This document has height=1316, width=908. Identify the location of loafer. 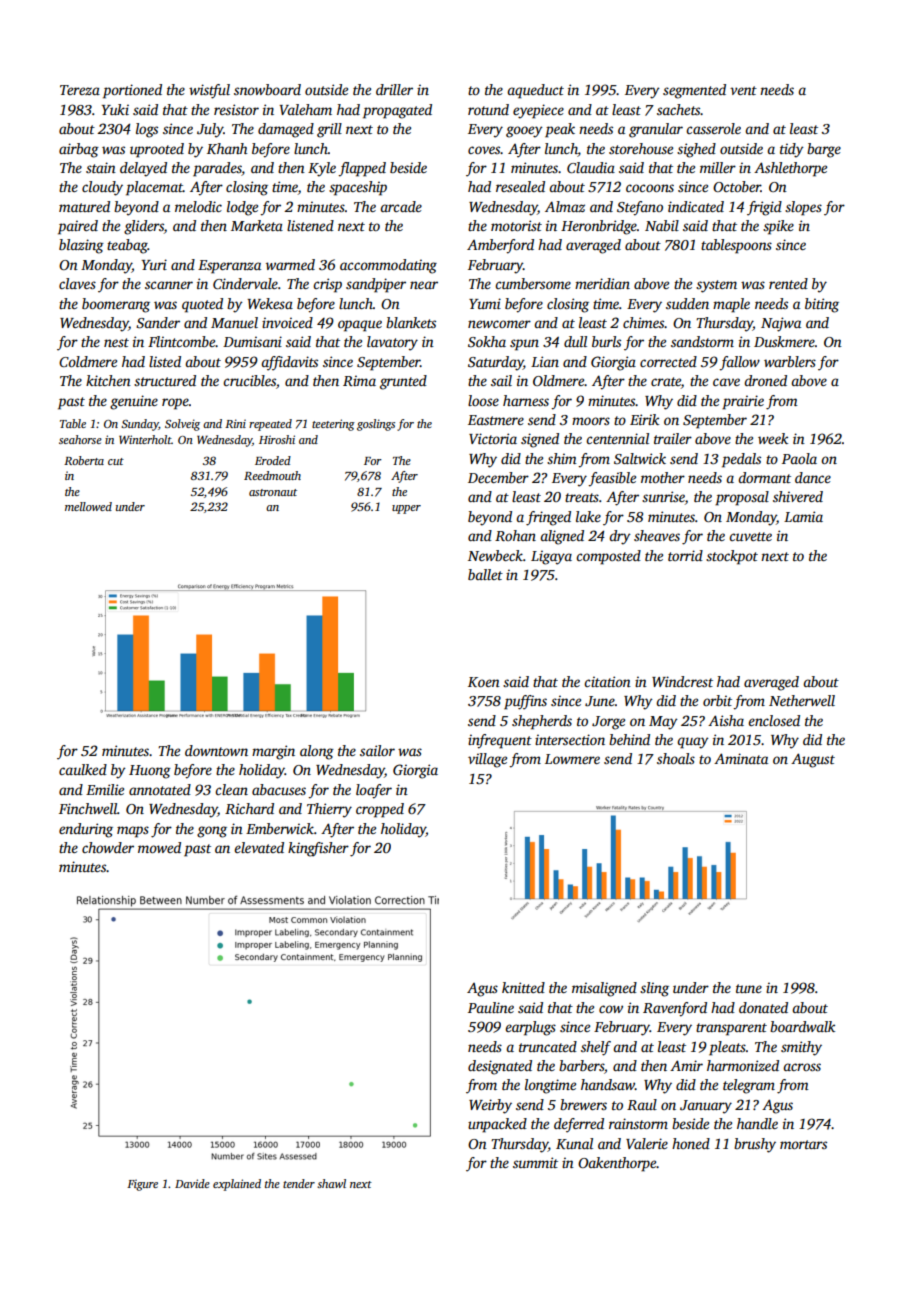
(374, 791).
